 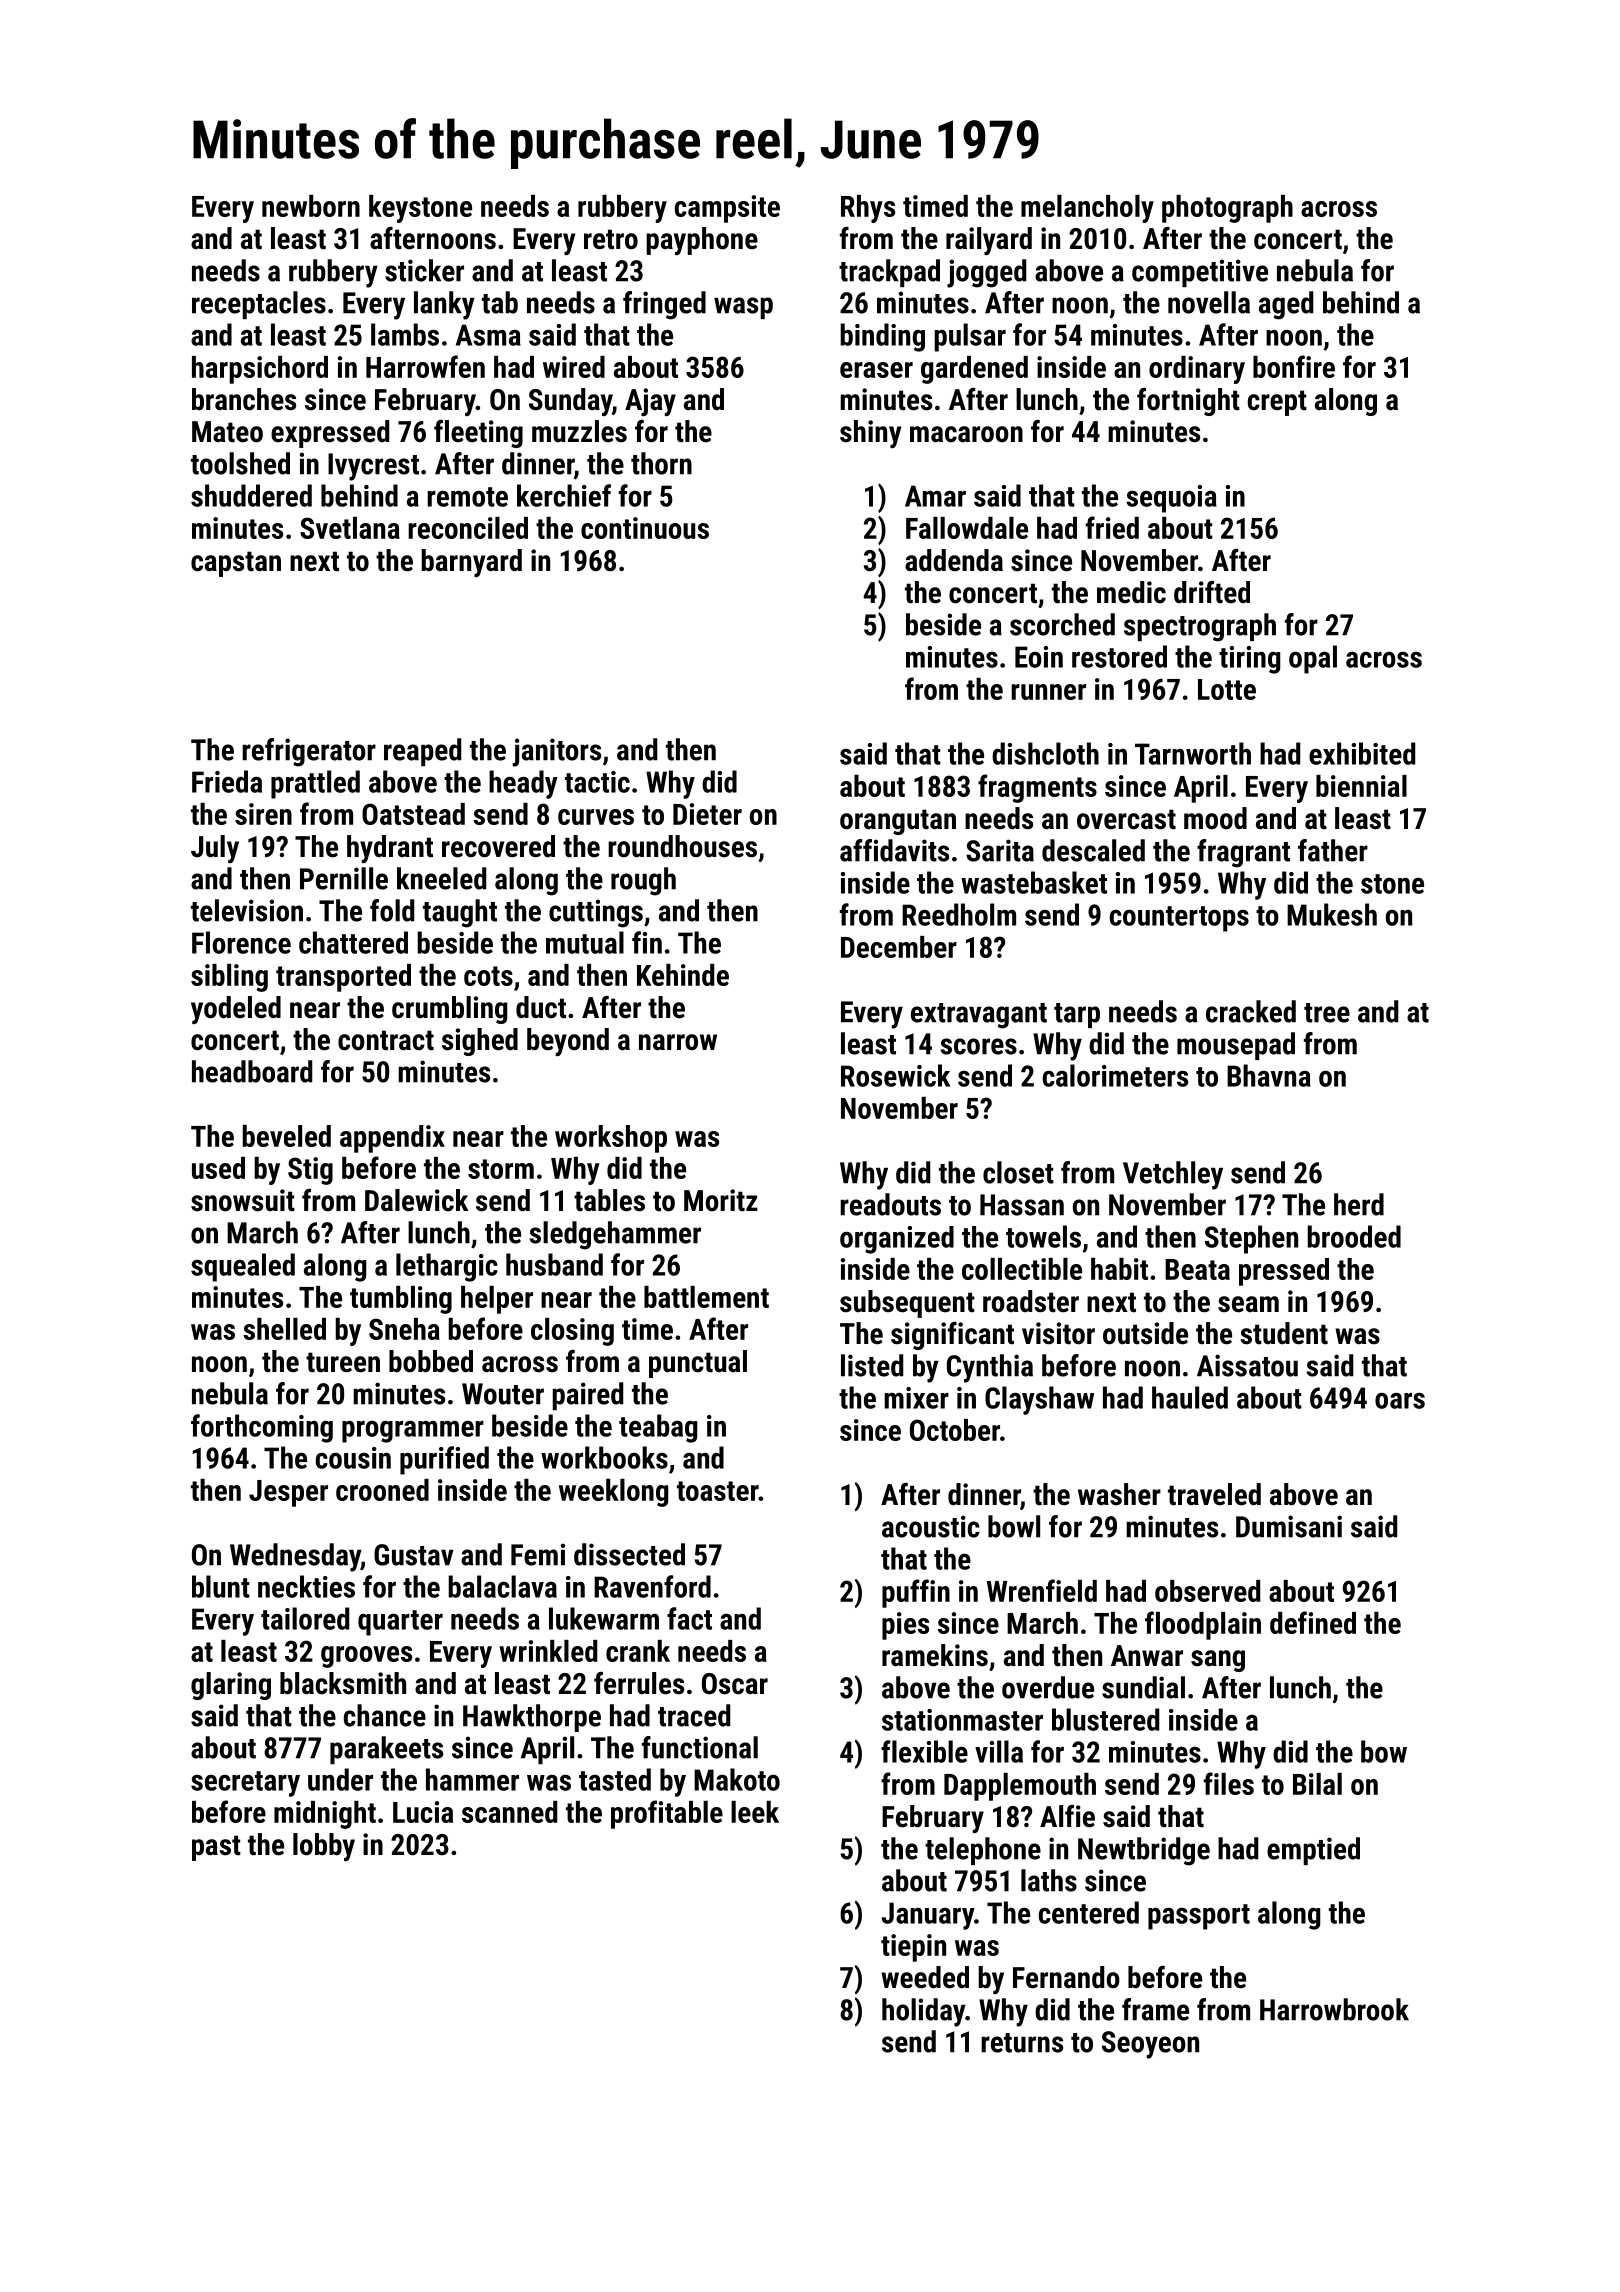 I want to click on leek, so click(x=755, y=1812).
